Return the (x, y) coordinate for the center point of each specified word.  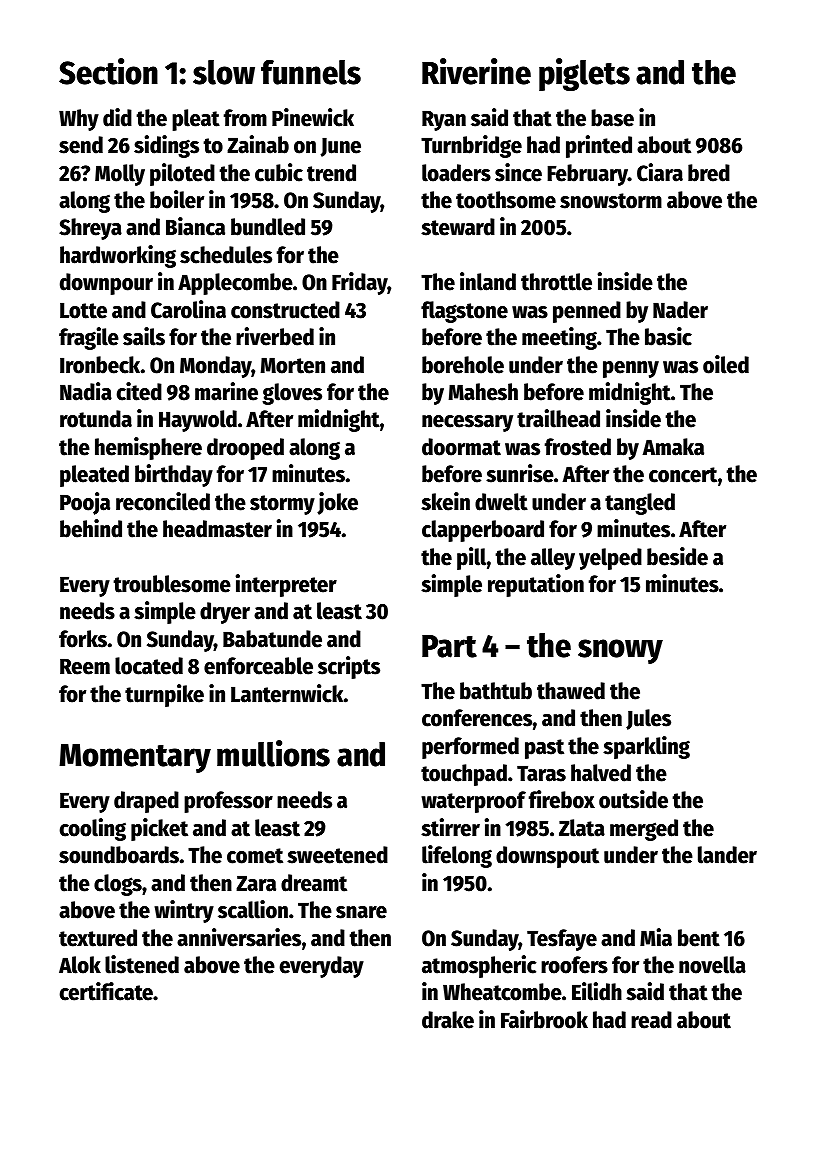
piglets (584, 74)
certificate (106, 991)
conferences (477, 718)
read (651, 1020)
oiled (726, 364)
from (245, 118)
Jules (648, 719)
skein (445, 501)
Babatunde (272, 639)
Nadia (86, 391)
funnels (311, 72)
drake (448, 1020)
